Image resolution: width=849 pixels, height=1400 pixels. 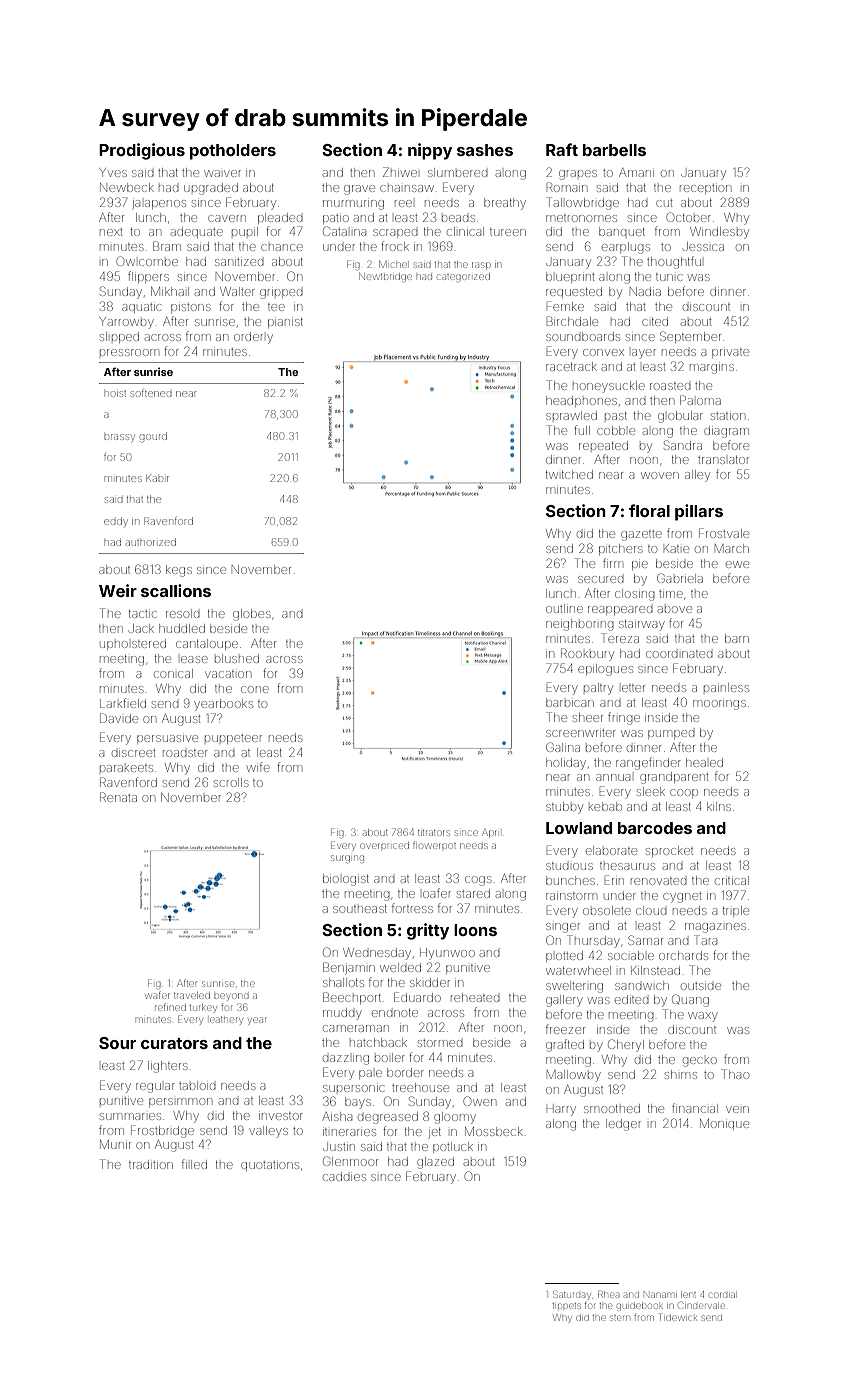 What do you see at coordinates (565, 1029) in the image?
I see `freezer` at bounding box center [565, 1029].
